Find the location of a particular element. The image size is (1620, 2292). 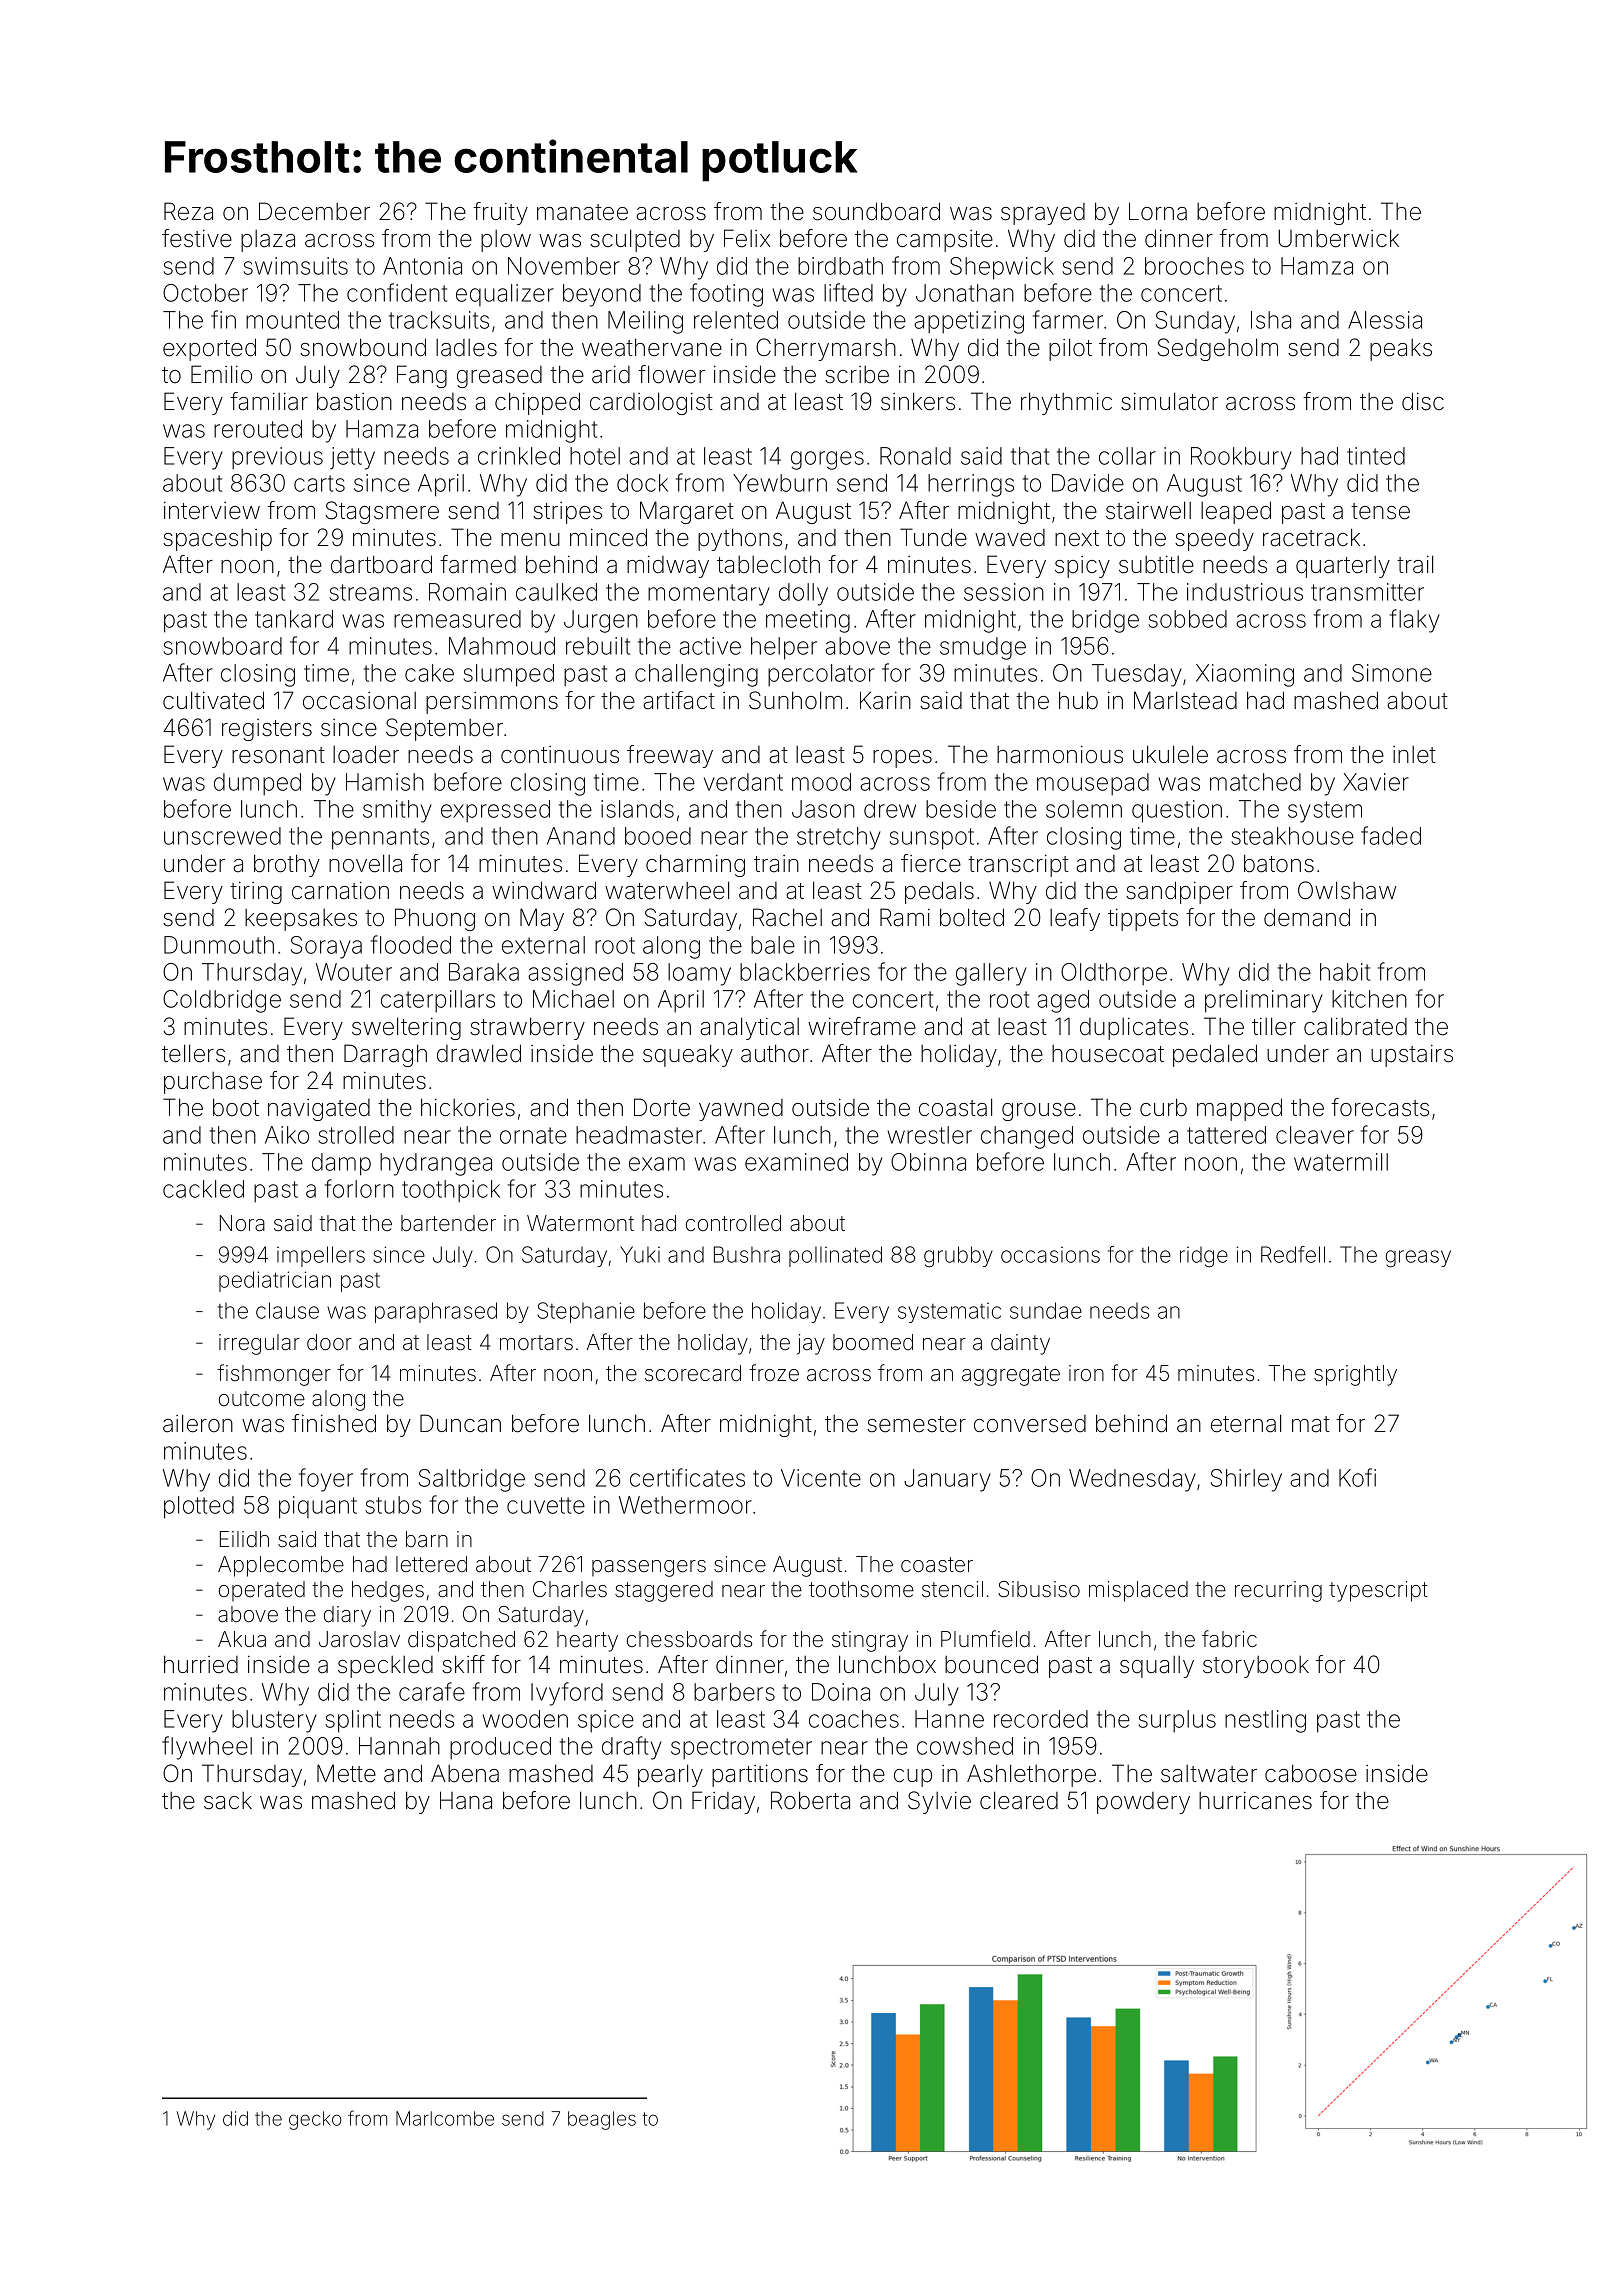

beagles is located at coordinates (602, 2120).
